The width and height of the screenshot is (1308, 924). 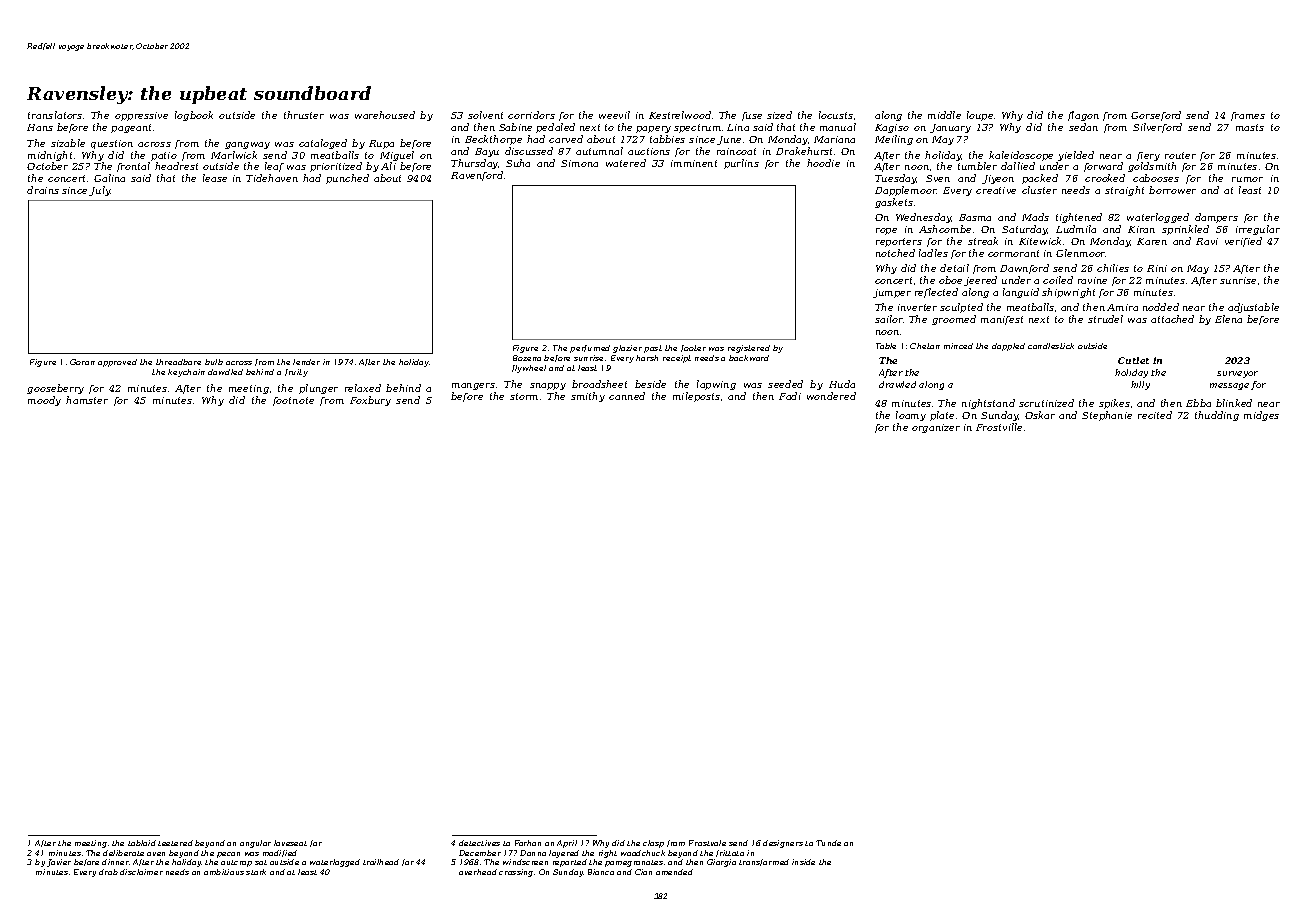 I want to click on oppressive, so click(x=141, y=116).
